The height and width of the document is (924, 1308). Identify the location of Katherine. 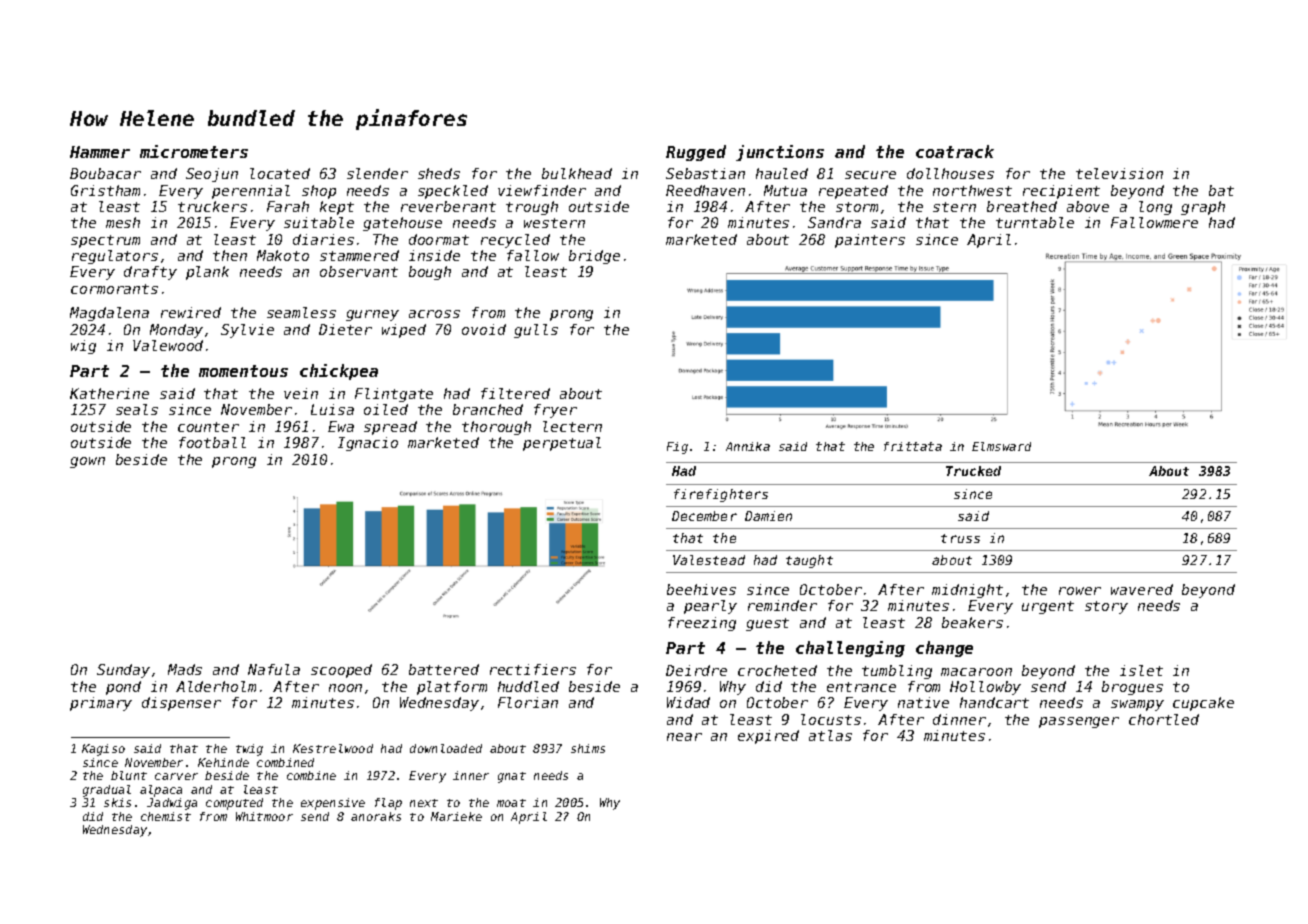
(109, 393).
